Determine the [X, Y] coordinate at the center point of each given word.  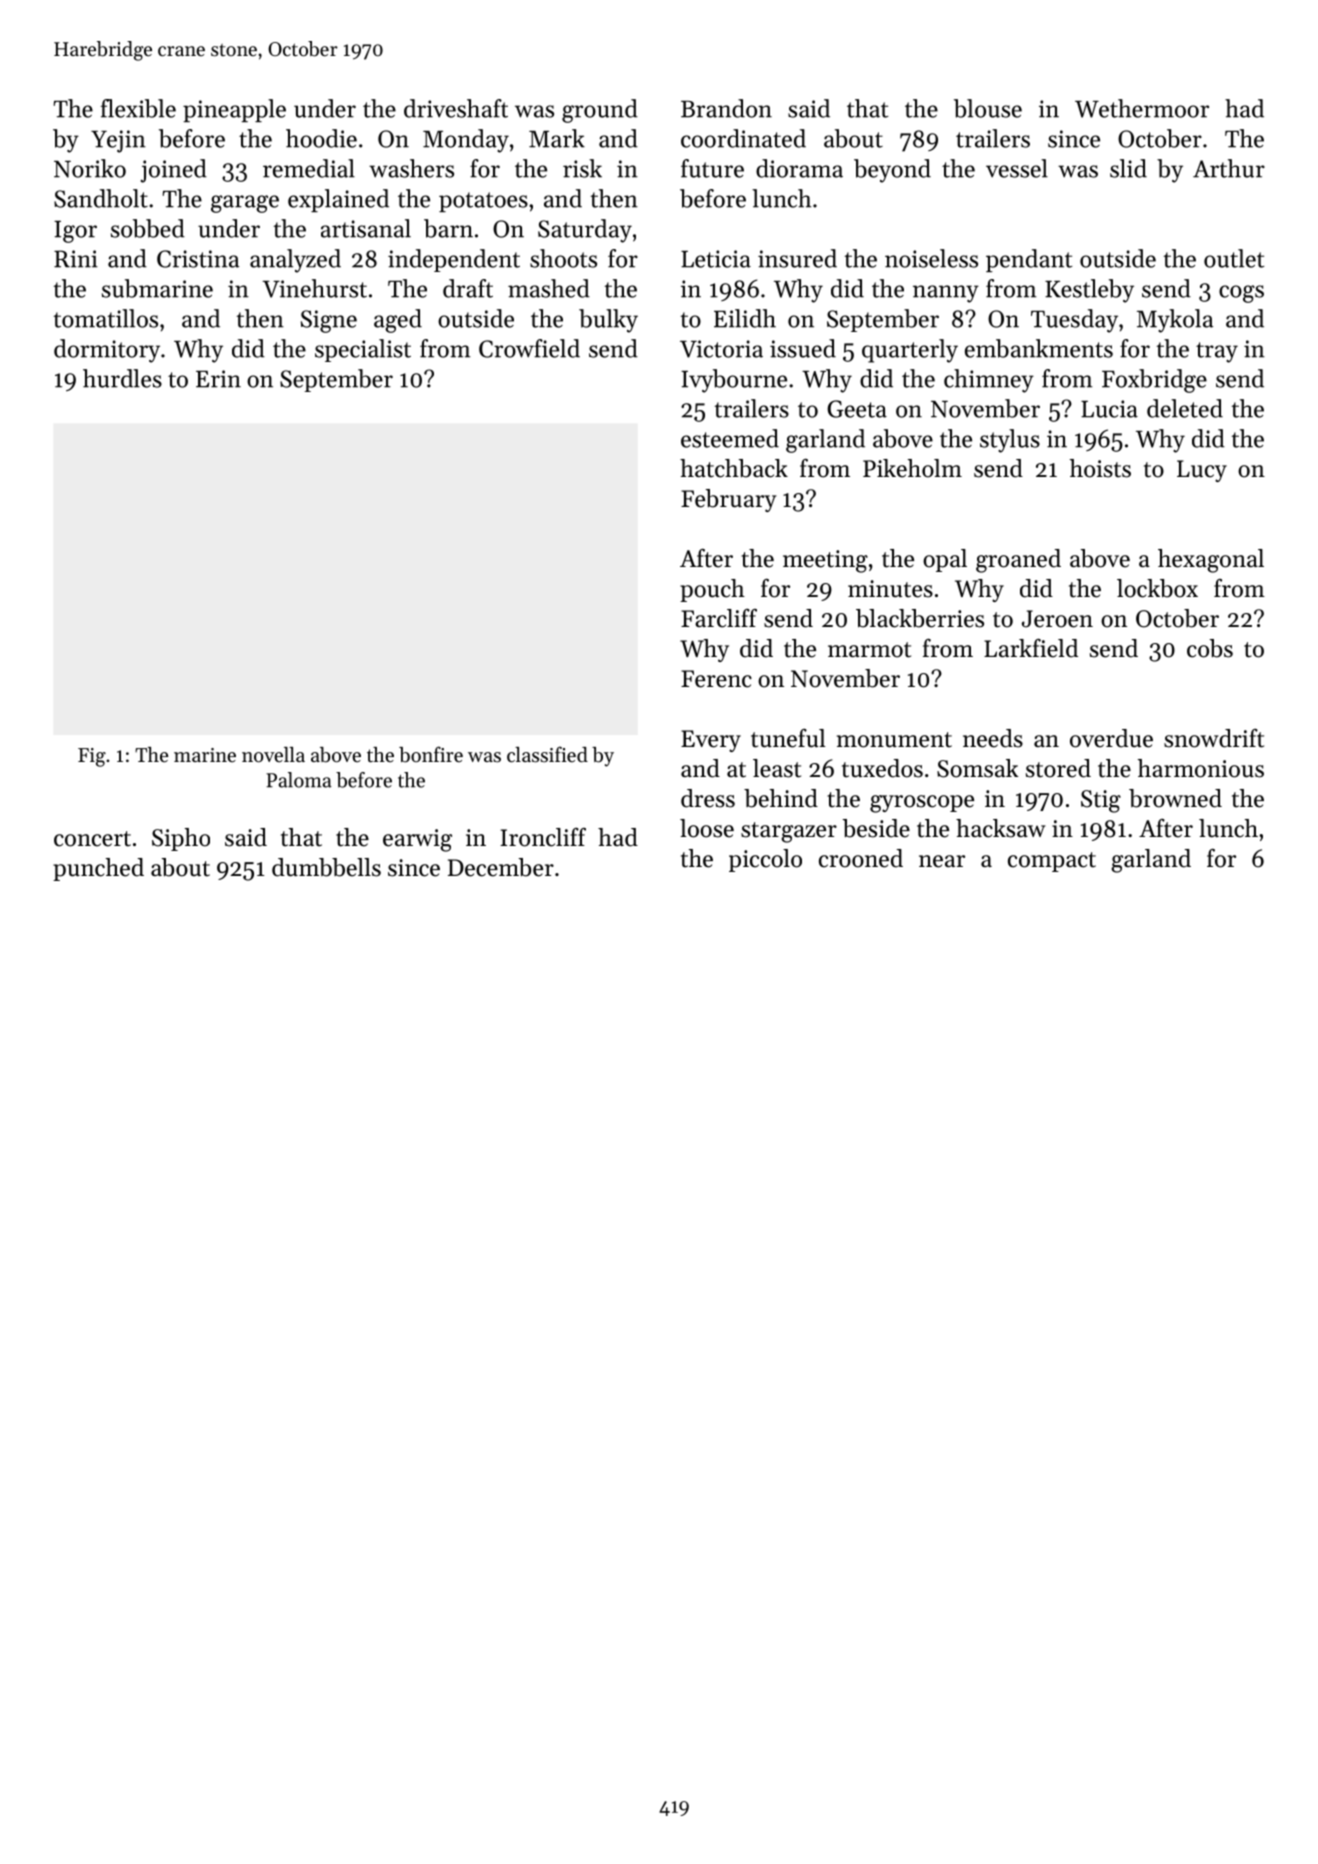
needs [993, 738]
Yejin [118, 141]
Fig [92, 757]
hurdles [122, 378]
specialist [363, 350]
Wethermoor [1142, 108]
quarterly [910, 351]
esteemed [730, 438]
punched [98, 869]
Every [711, 741]
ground [600, 111]
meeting [825, 561]
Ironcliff [543, 837]
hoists [1100, 468]
